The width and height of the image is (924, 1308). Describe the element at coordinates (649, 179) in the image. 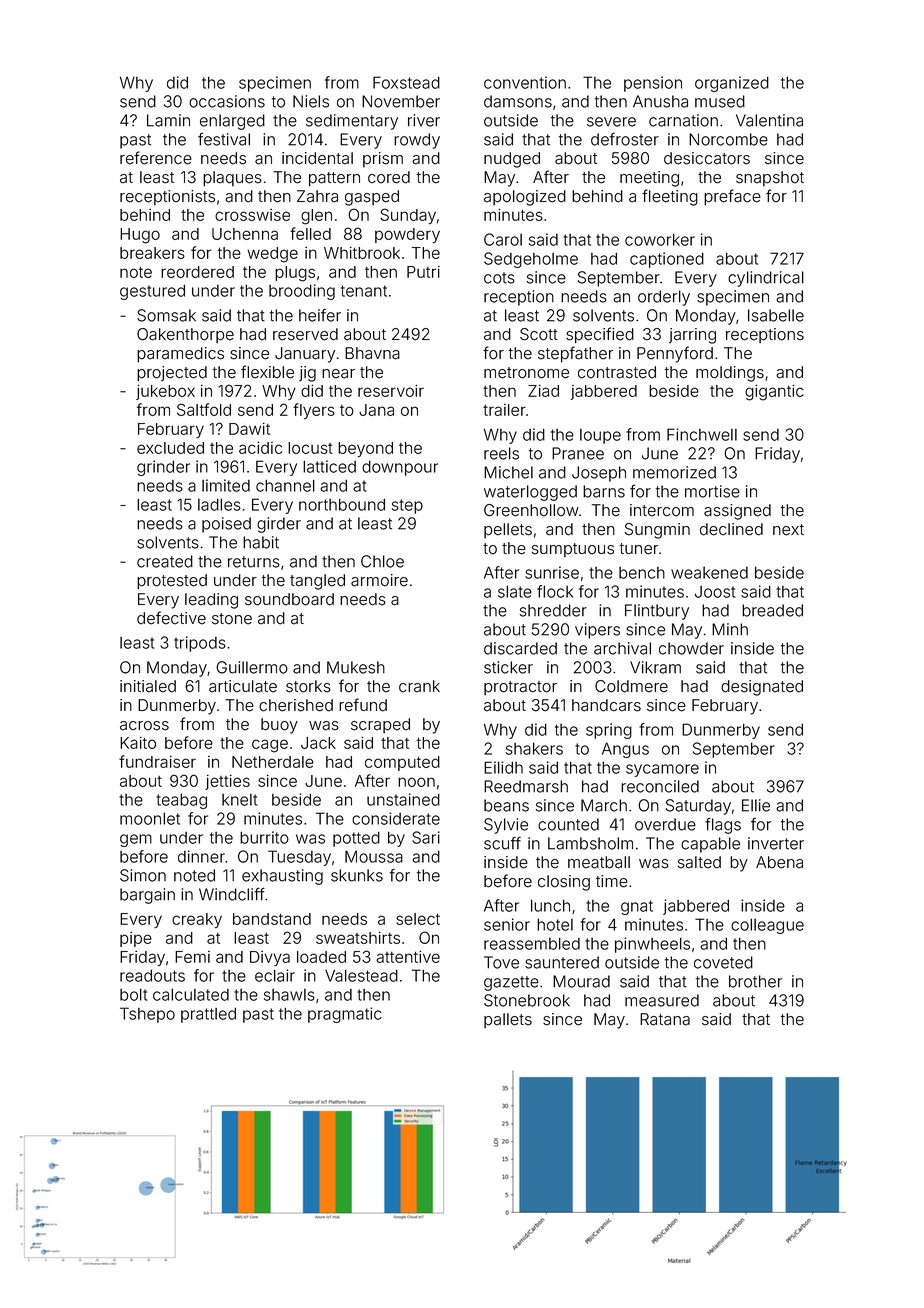

I see `meeting` at that location.
